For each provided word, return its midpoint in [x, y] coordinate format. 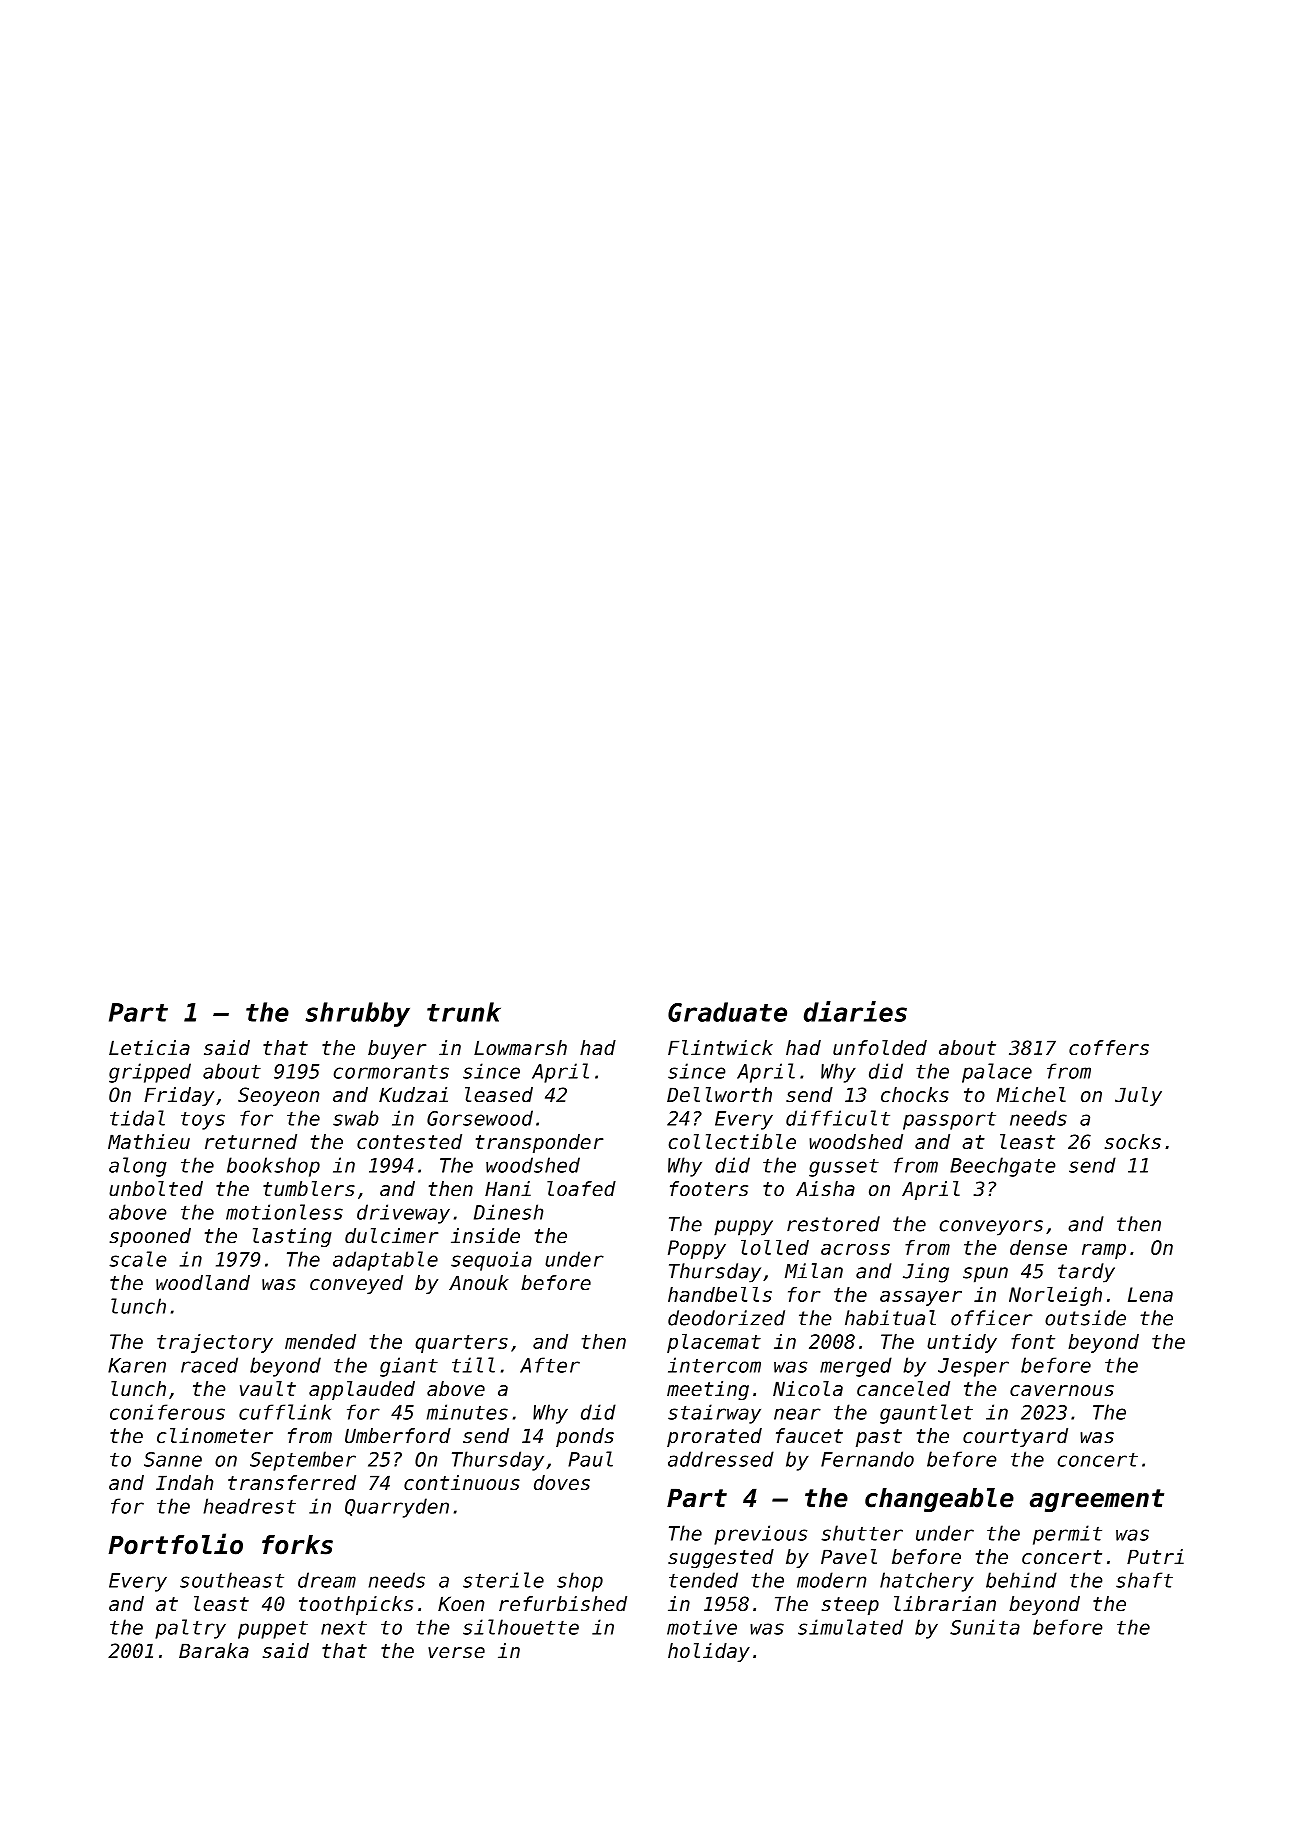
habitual [890, 1318]
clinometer [215, 1436]
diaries [855, 1011]
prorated [714, 1437]
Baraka [214, 1651]
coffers [1109, 1048]
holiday [709, 1652]
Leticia [149, 1048]
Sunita [985, 1627]
